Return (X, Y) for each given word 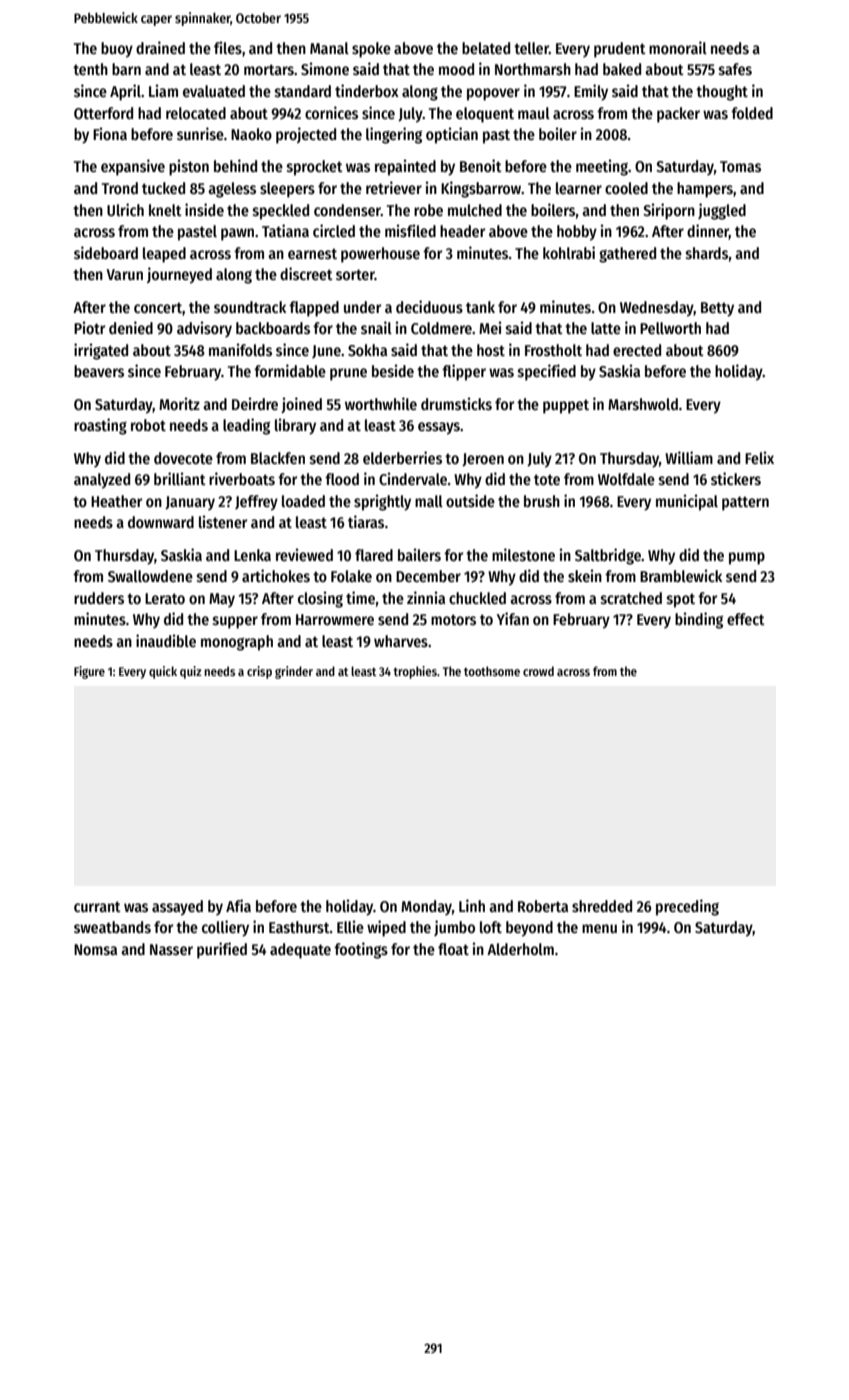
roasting (100, 426)
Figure (89, 672)
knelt (165, 210)
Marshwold (643, 404)
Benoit (481, 165)
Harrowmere (335, 619)
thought (722, 93)
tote (547, 479)
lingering (394, 135)
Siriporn (669, 211)
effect (746, 619)
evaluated (214, 91)
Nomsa (95, 950)
